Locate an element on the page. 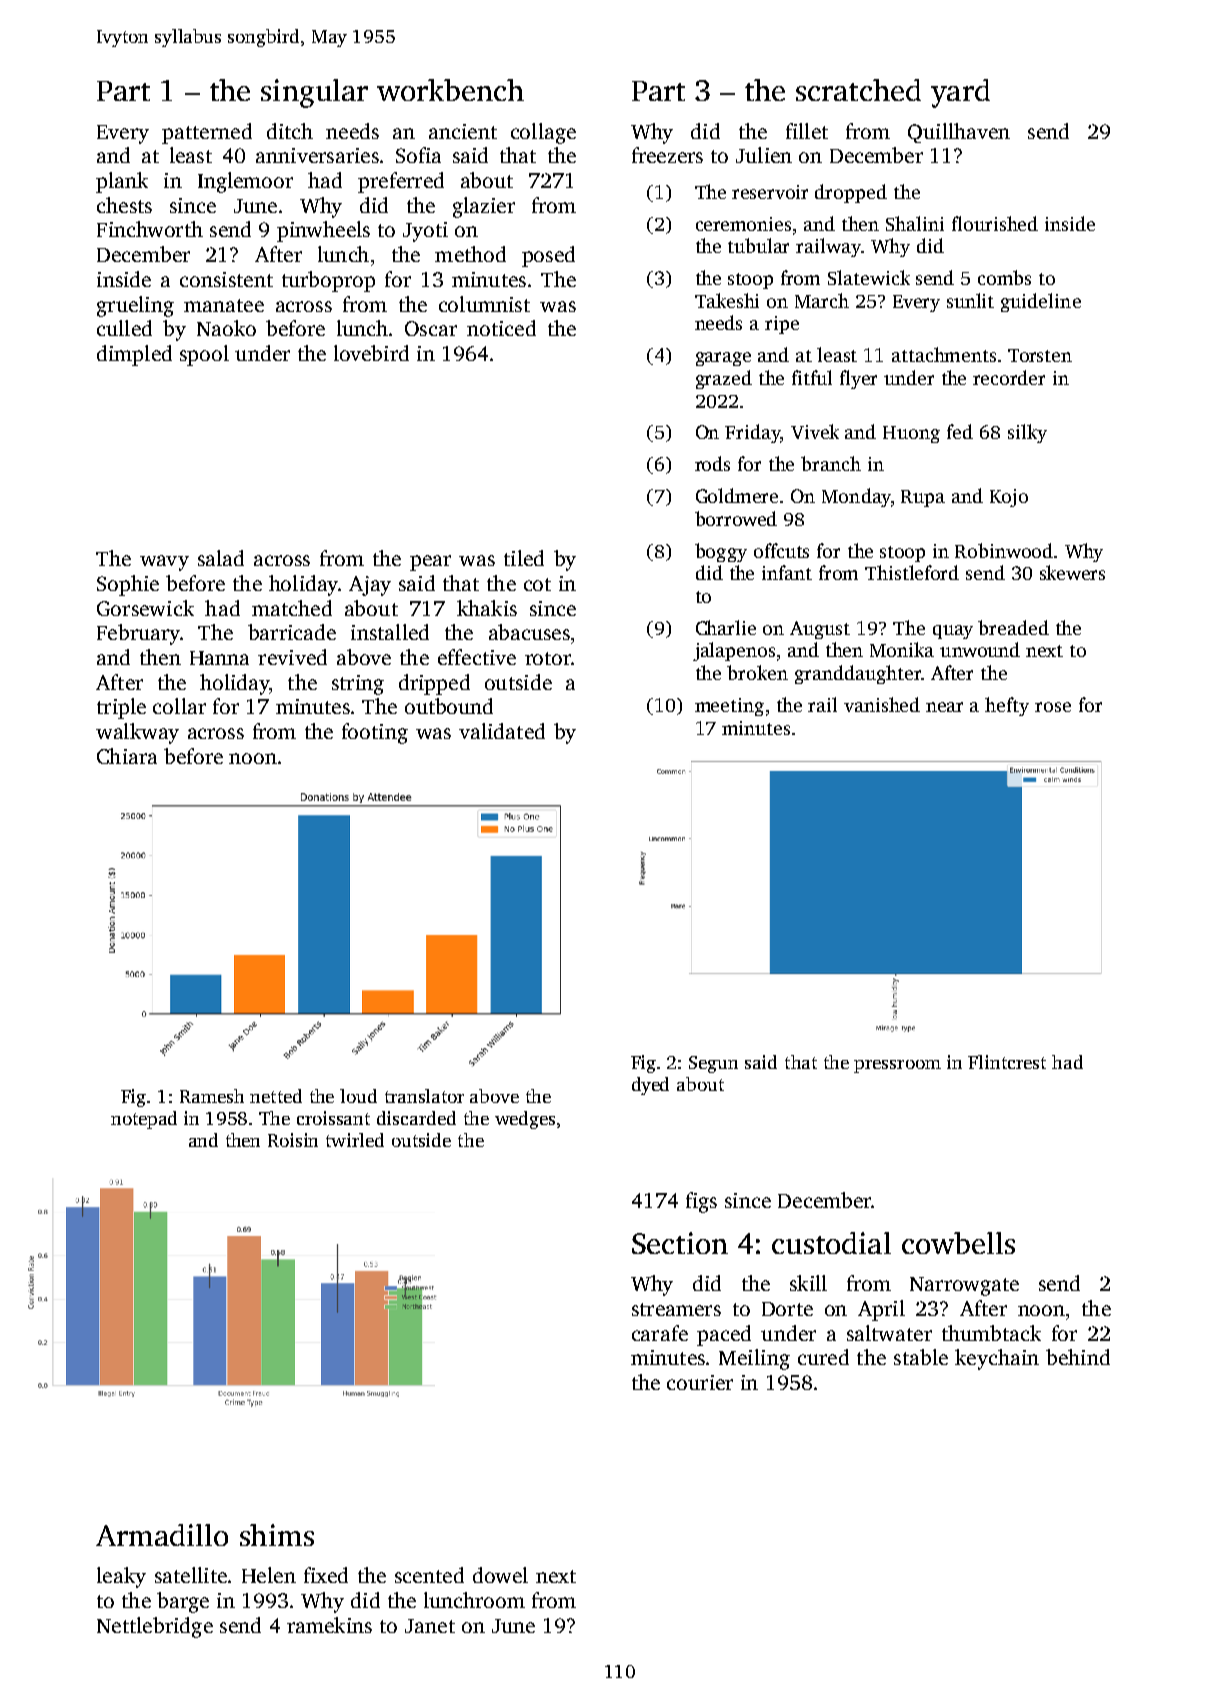  patterned is located at coordinates (207, 133).
